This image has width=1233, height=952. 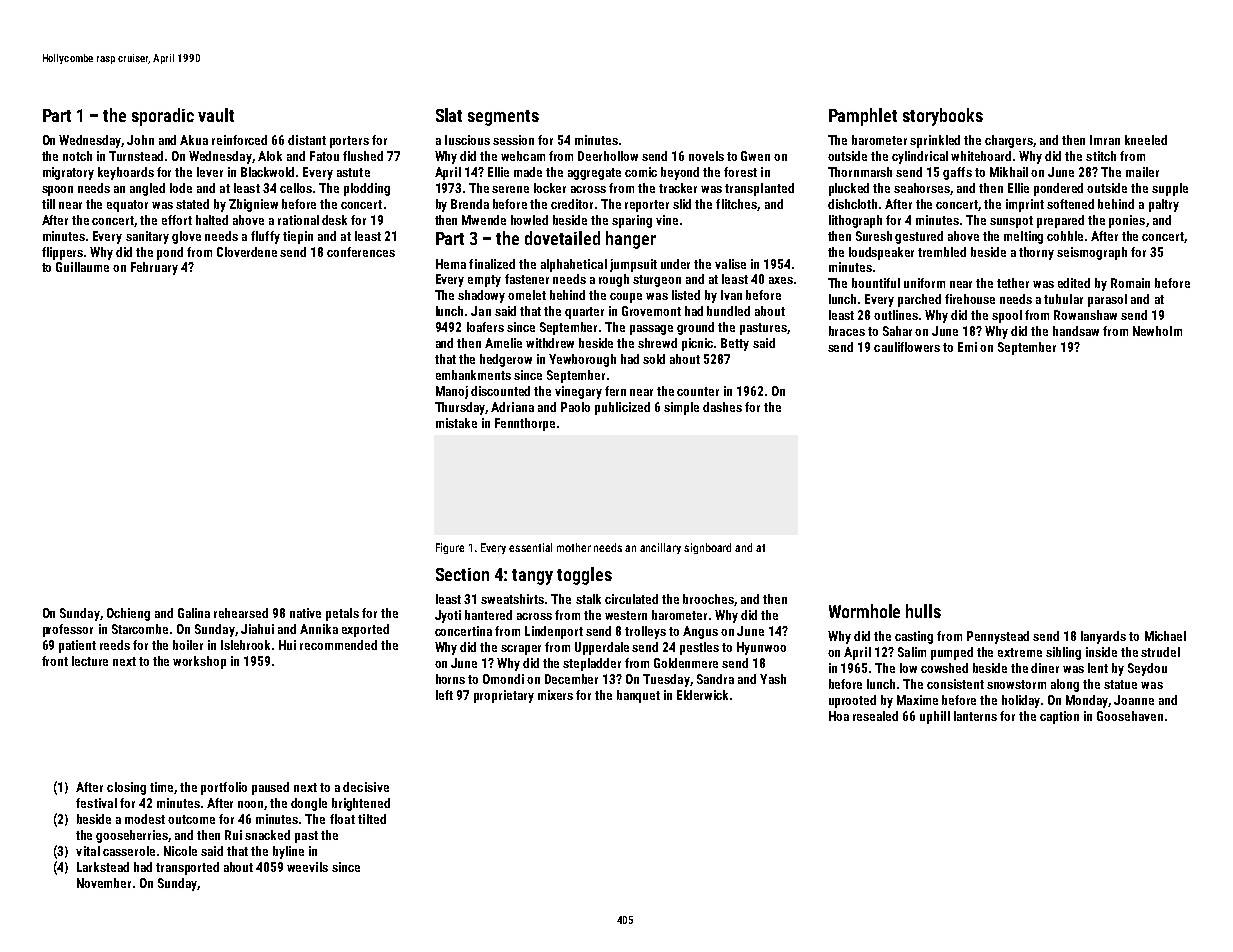 I want to click on sweatshirts, so click(x=512, y=599).
